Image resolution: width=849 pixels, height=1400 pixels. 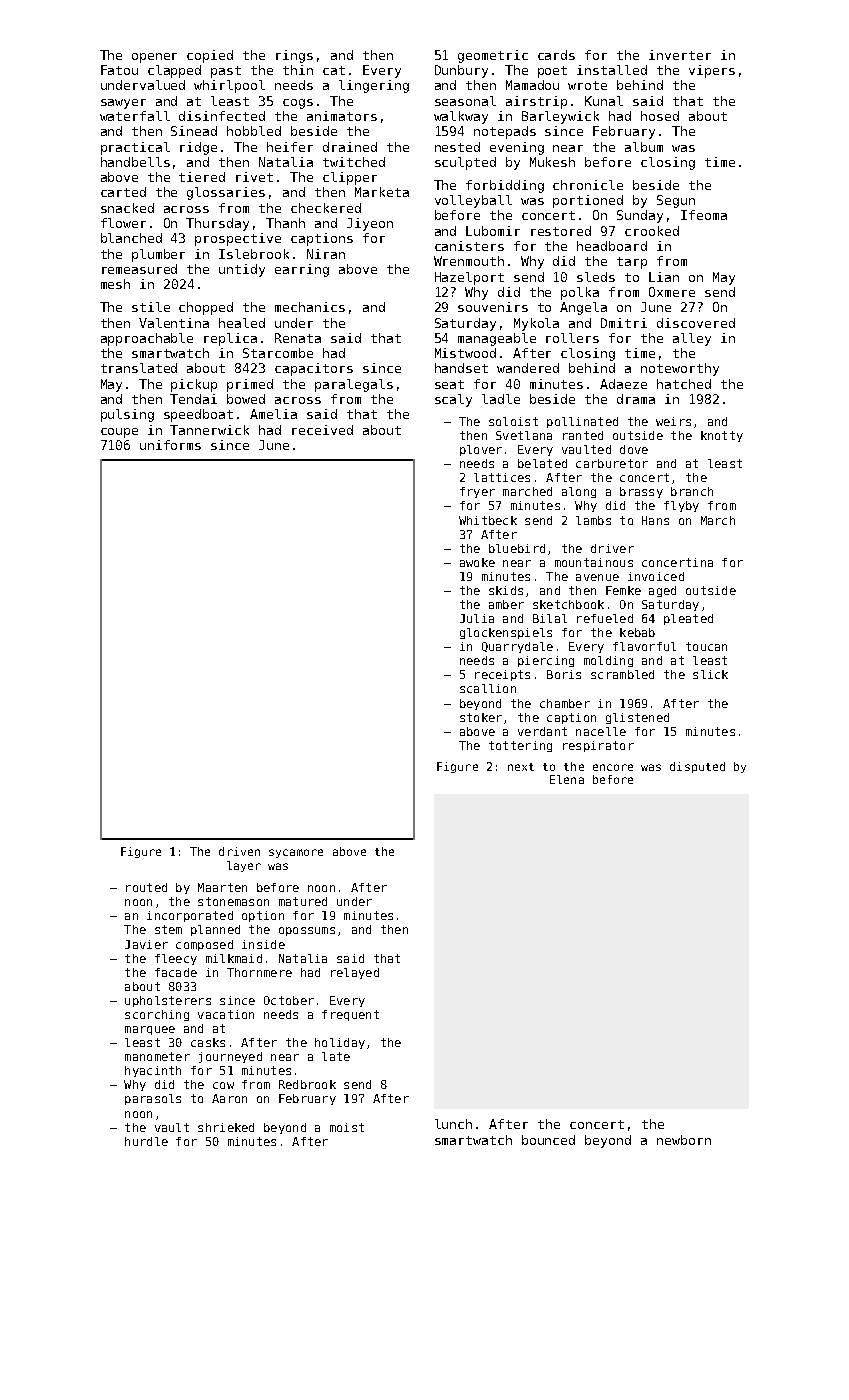 I want to click on Dunbury, so click(x=461, y=71).
